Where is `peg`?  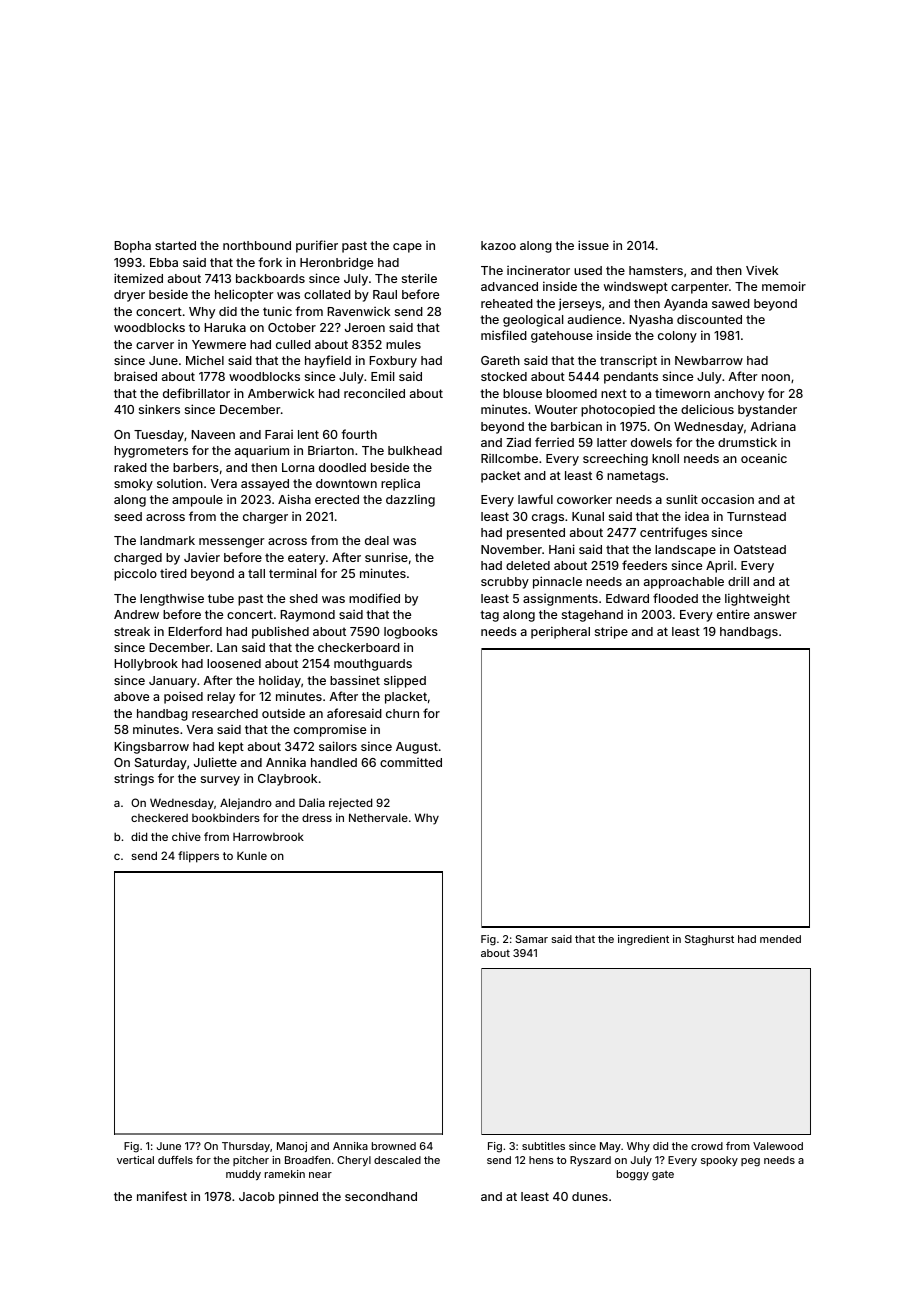
peg is located at coordinates (750, 1162).
